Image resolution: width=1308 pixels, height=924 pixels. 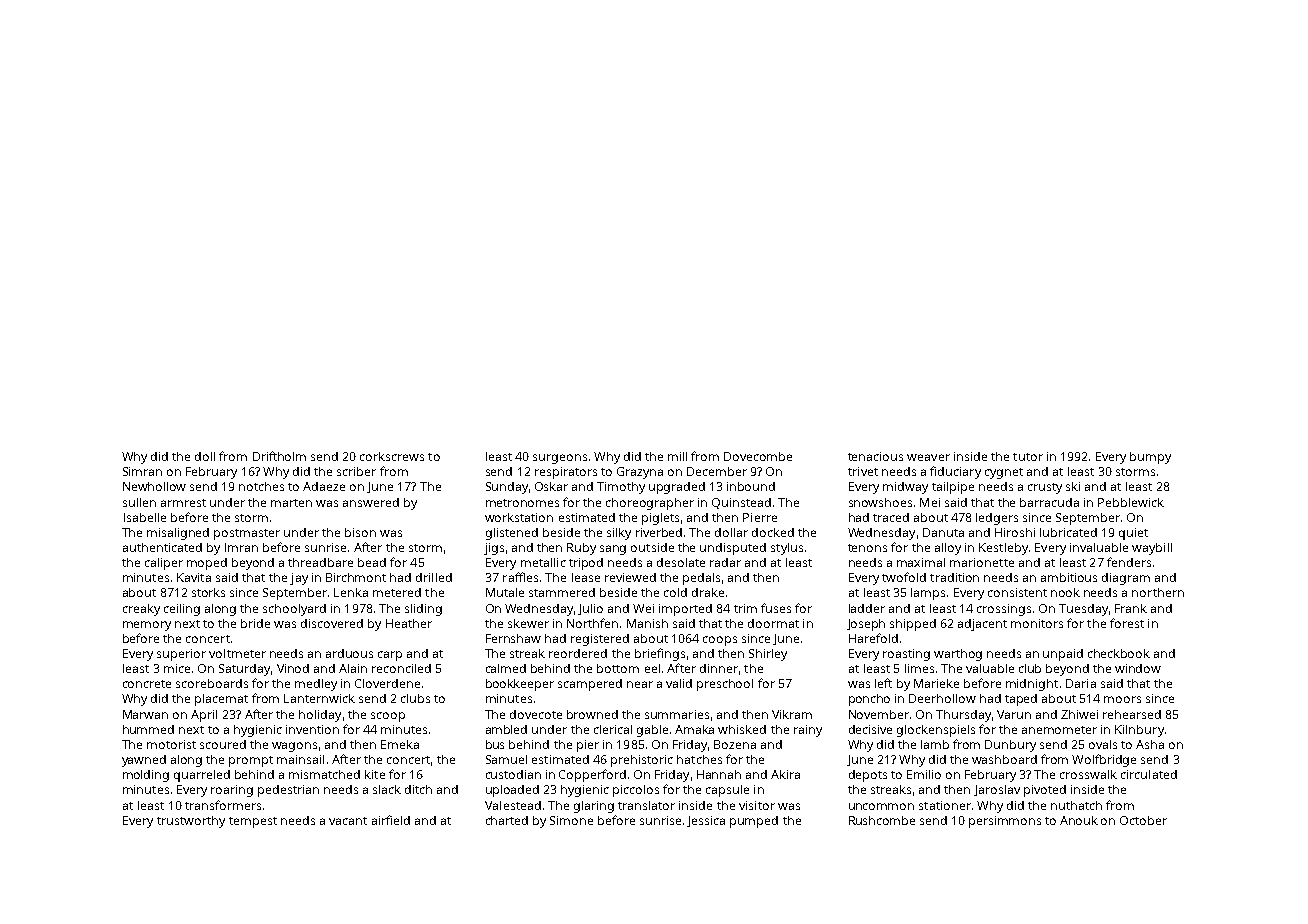 What do you see at coordinates (520, 685) in the screenshot?
I see `bookkeeper` at bounding box center [520, 685].
